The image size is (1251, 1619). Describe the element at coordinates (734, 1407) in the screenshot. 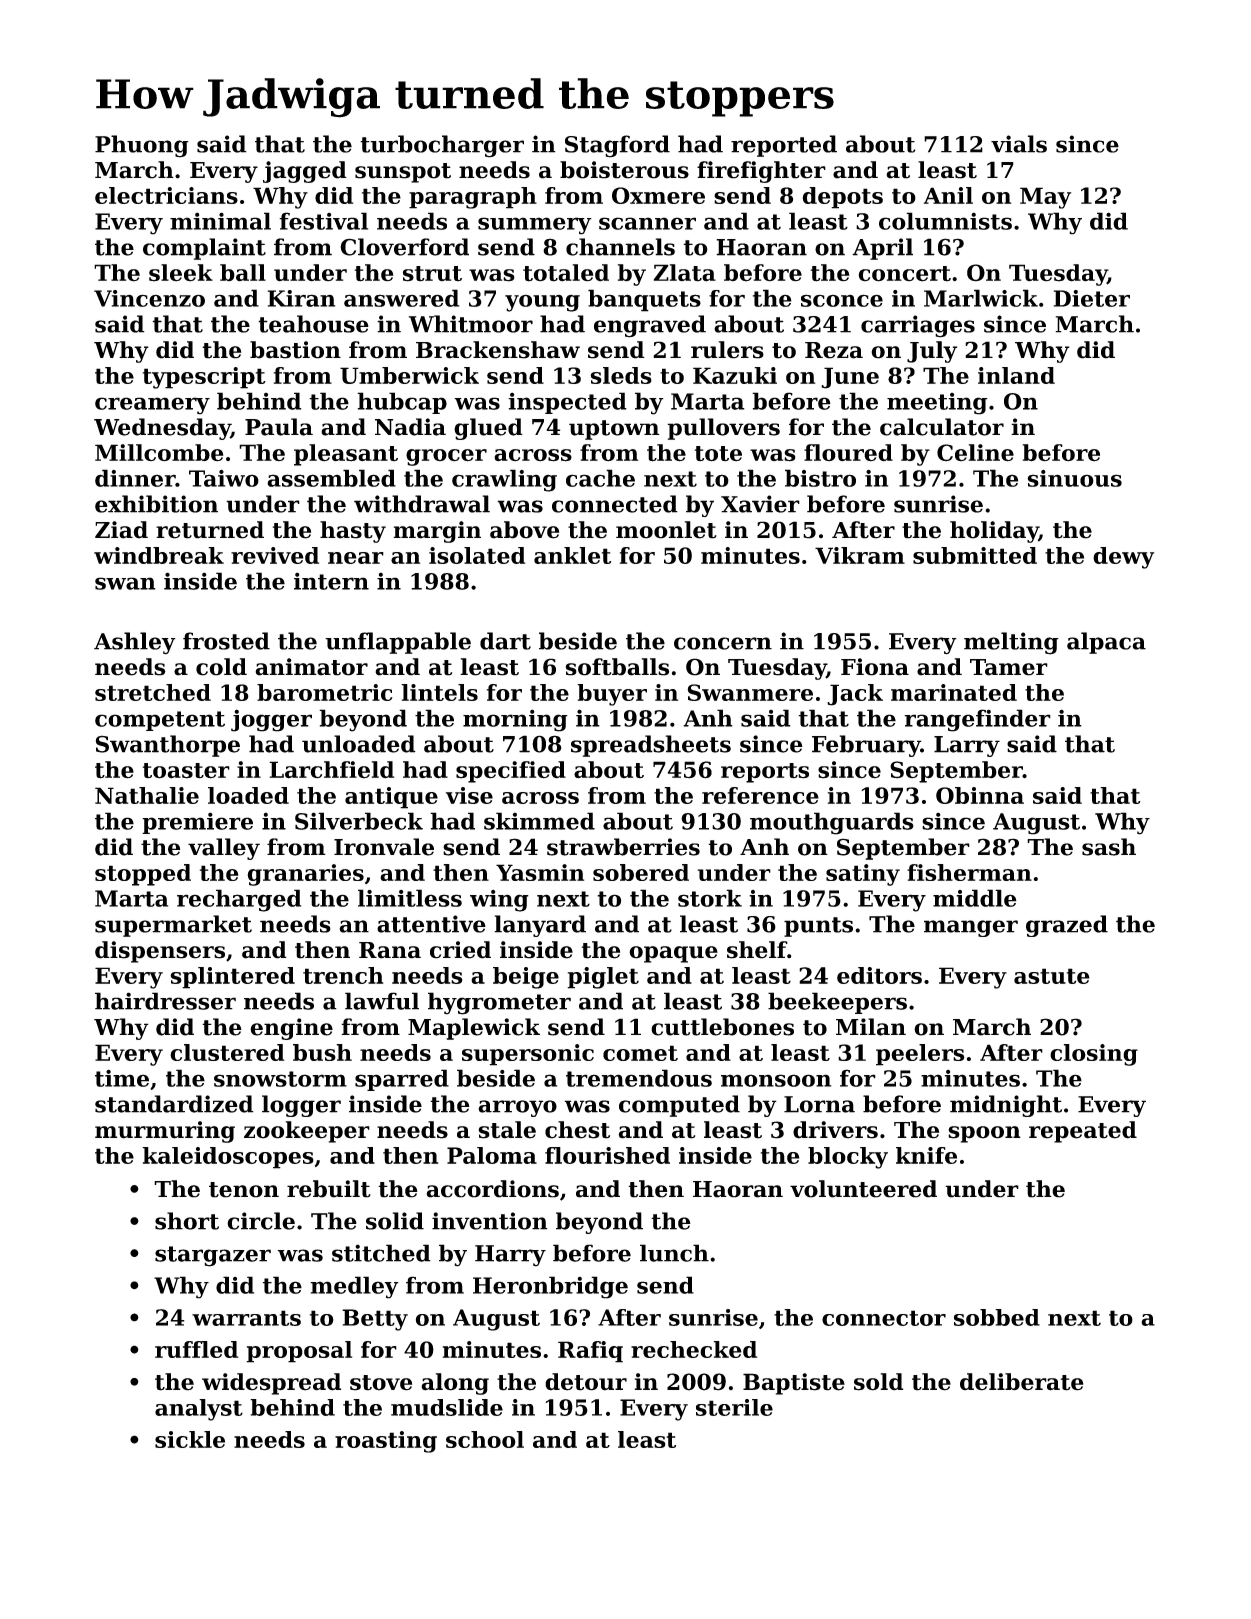

I see `sterile` at that location.
